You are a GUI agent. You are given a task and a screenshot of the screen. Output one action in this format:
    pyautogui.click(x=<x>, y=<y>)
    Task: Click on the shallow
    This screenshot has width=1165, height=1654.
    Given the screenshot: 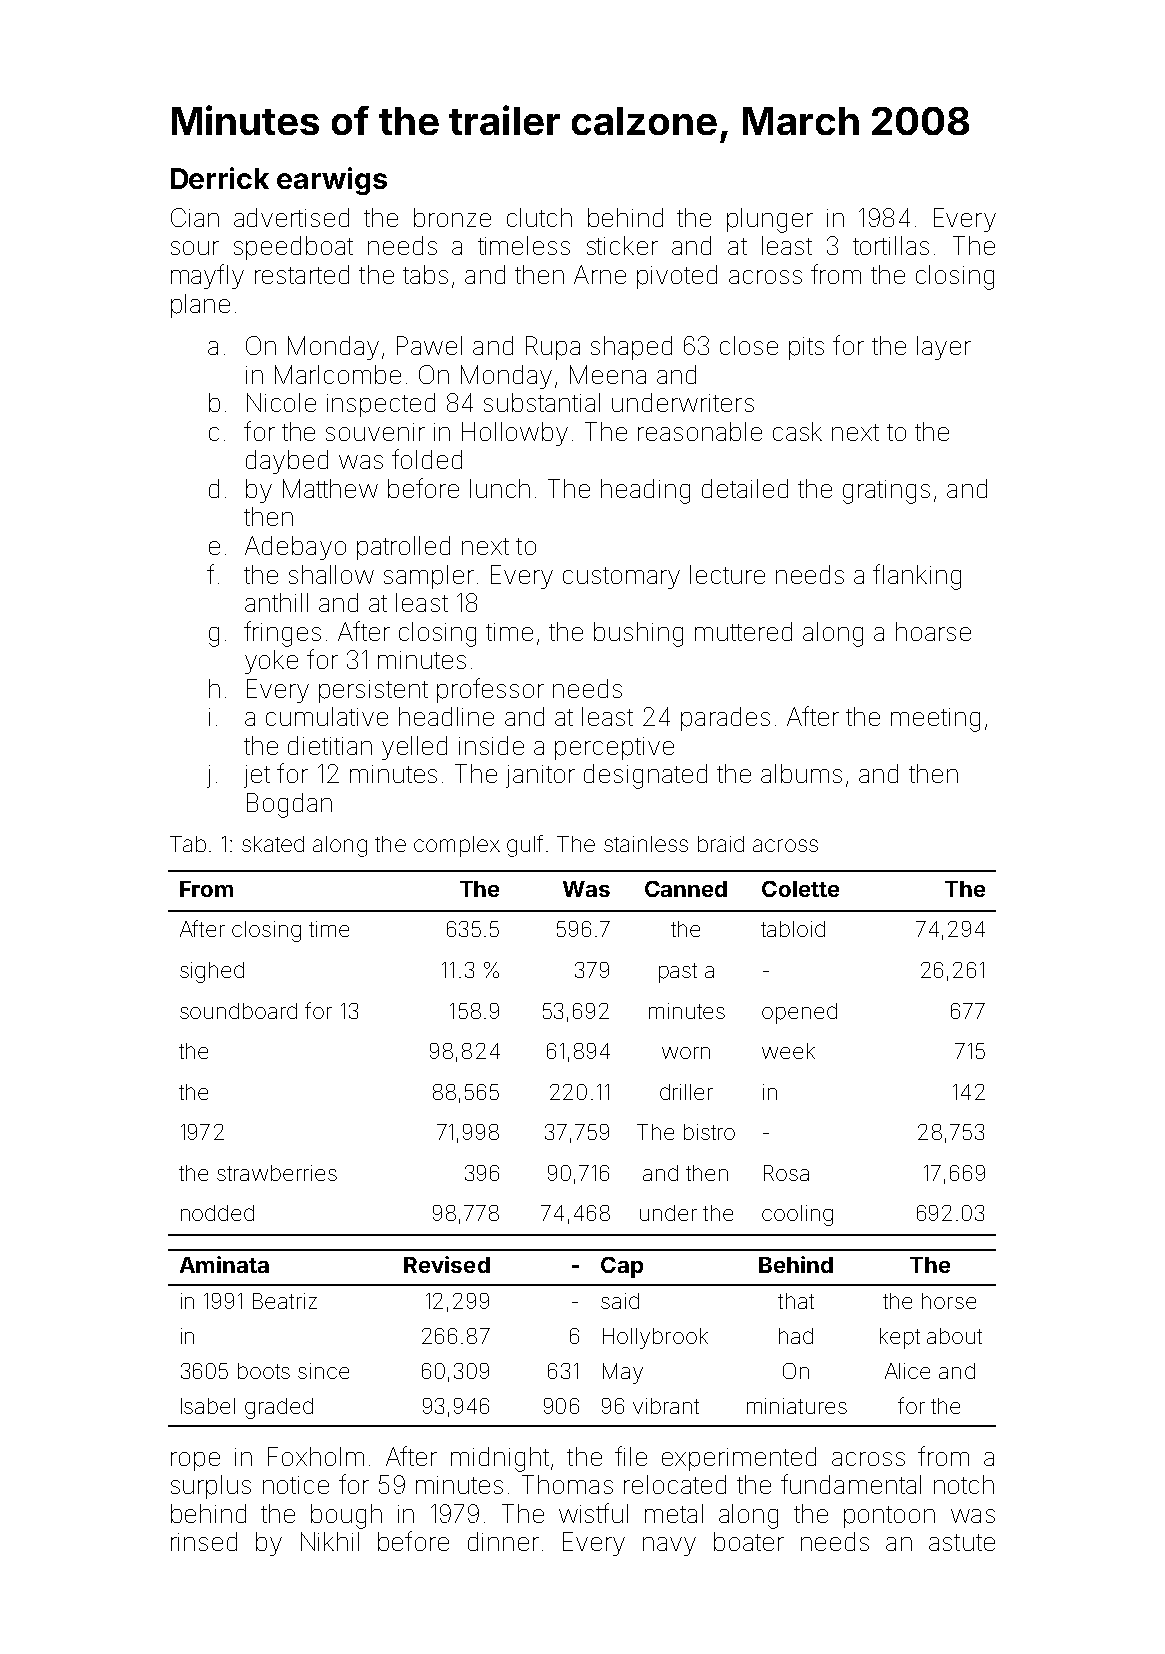 What is the action you would take?
    pyautogui.click(x=331, y=574)
